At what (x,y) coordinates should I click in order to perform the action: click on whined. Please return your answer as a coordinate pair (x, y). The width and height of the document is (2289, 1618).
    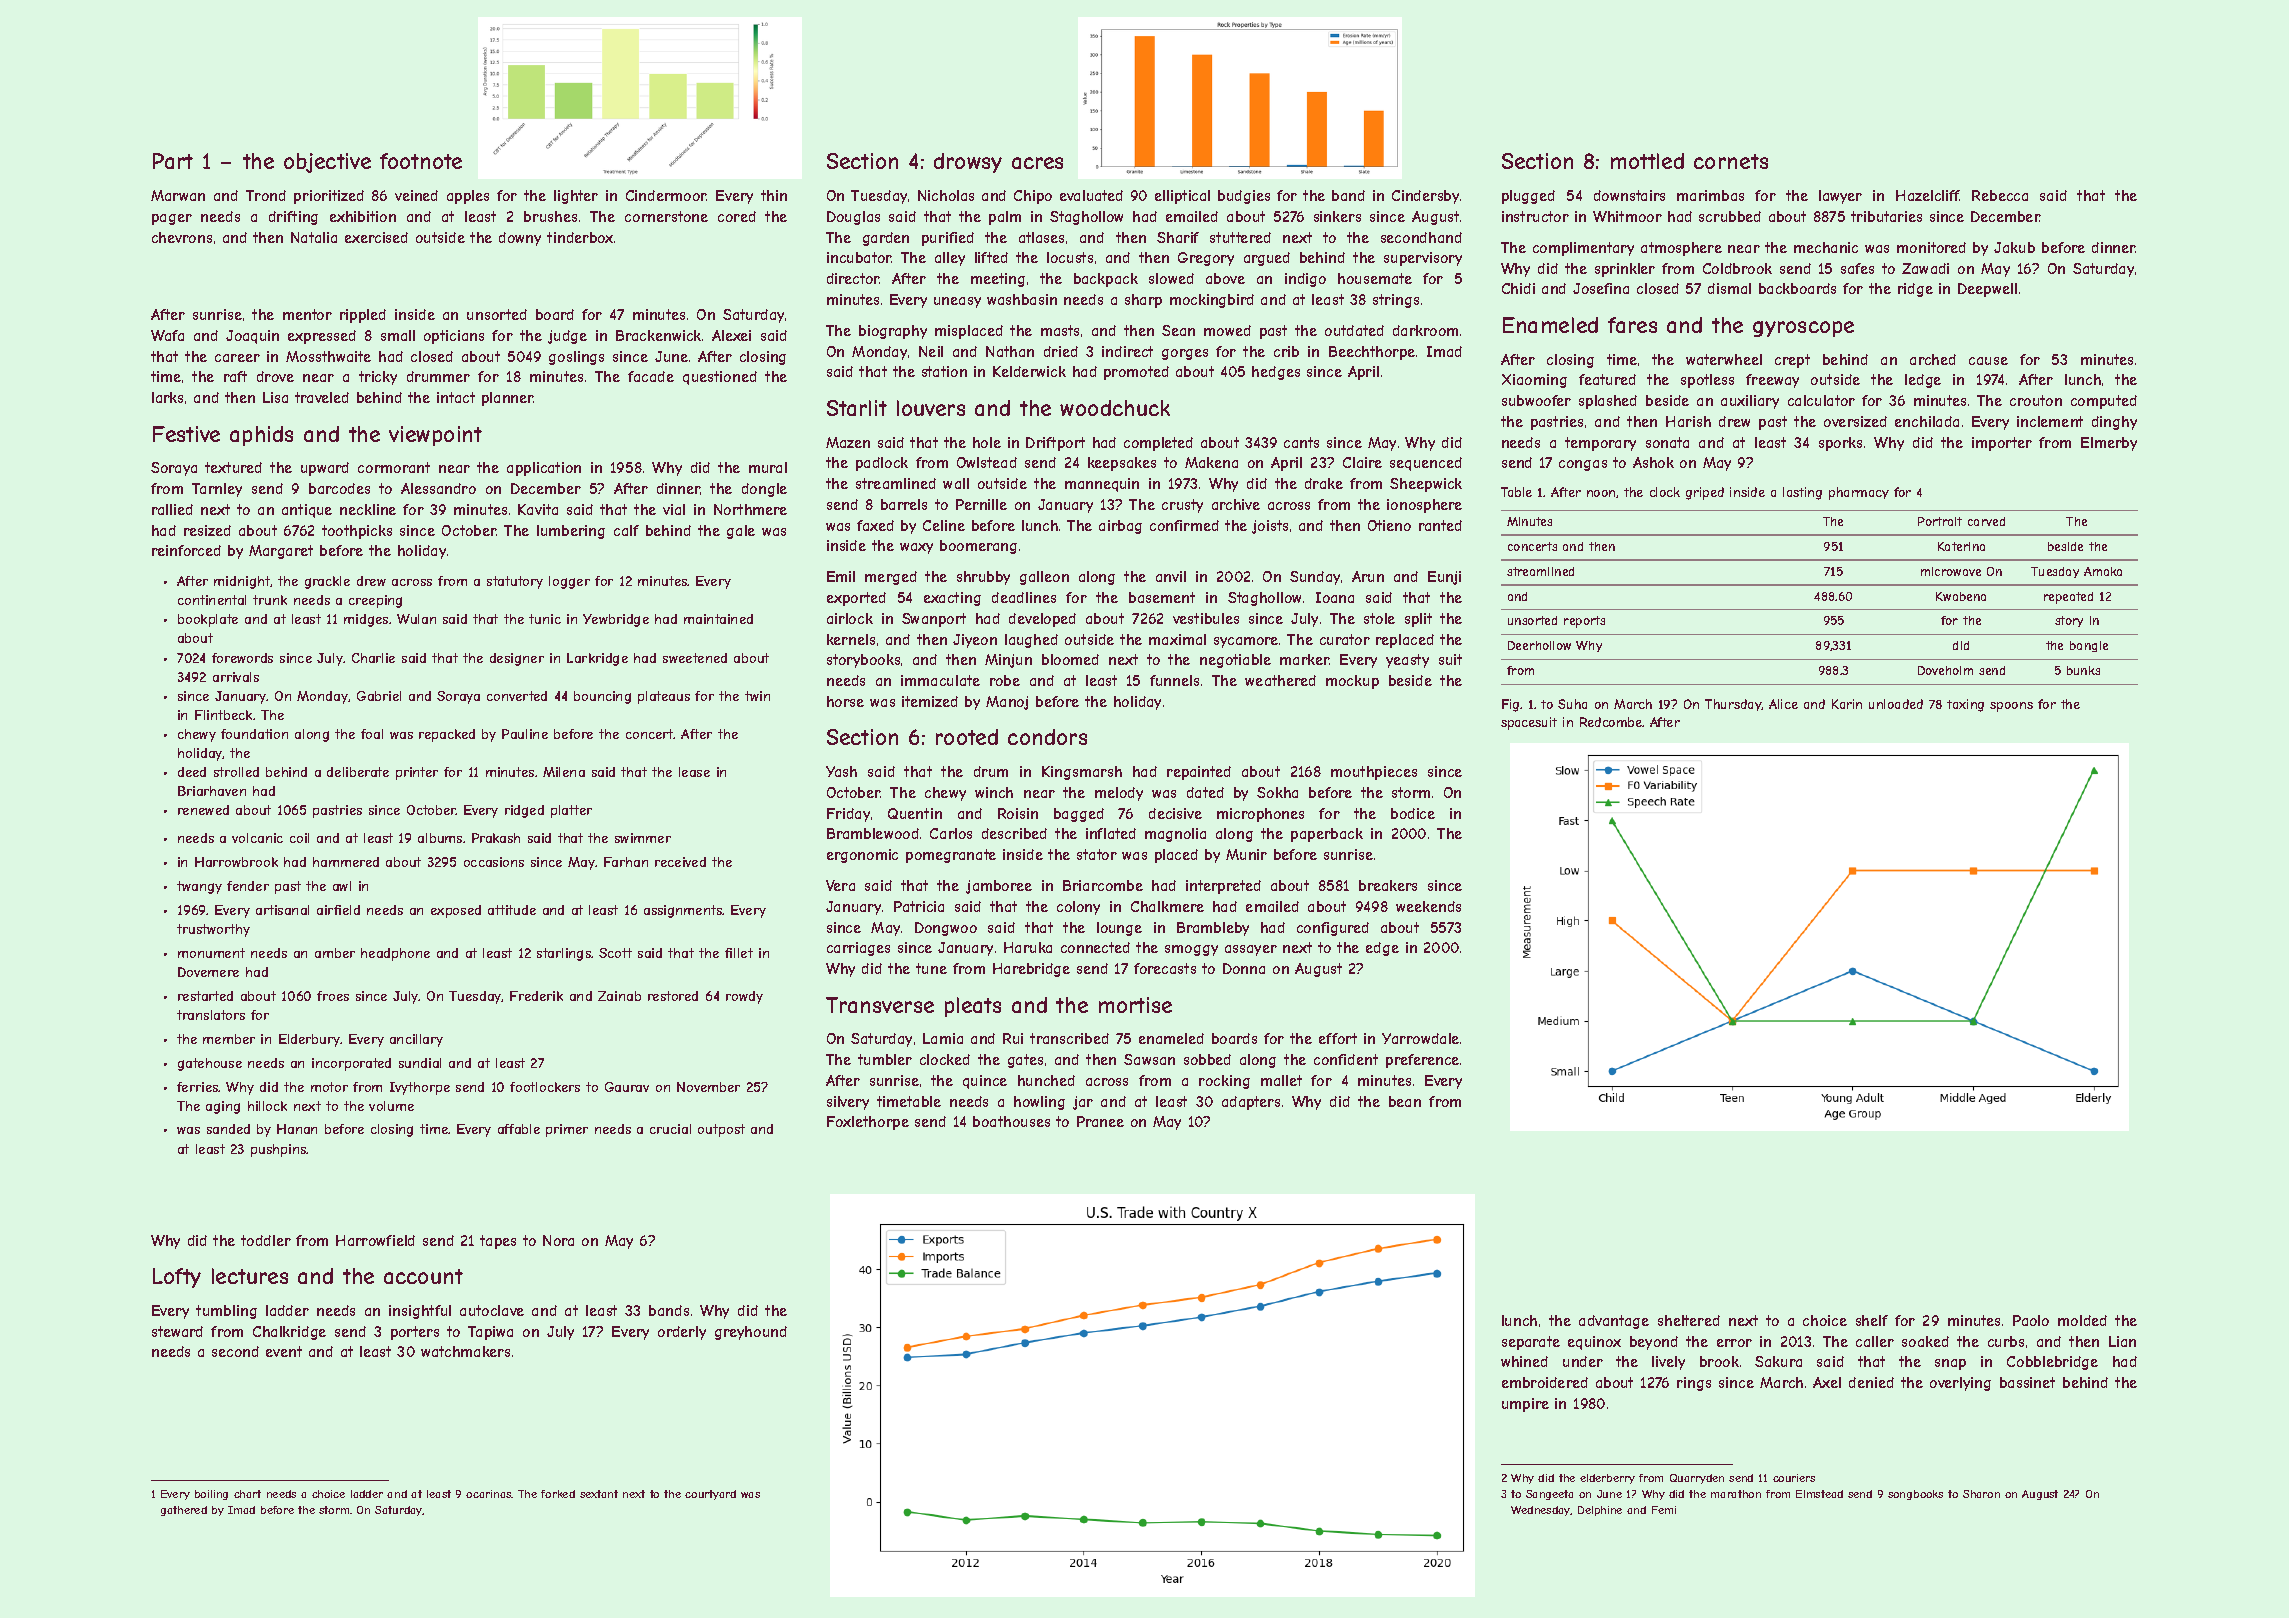
    Looking at the image, I should click on (1524, 1361).
